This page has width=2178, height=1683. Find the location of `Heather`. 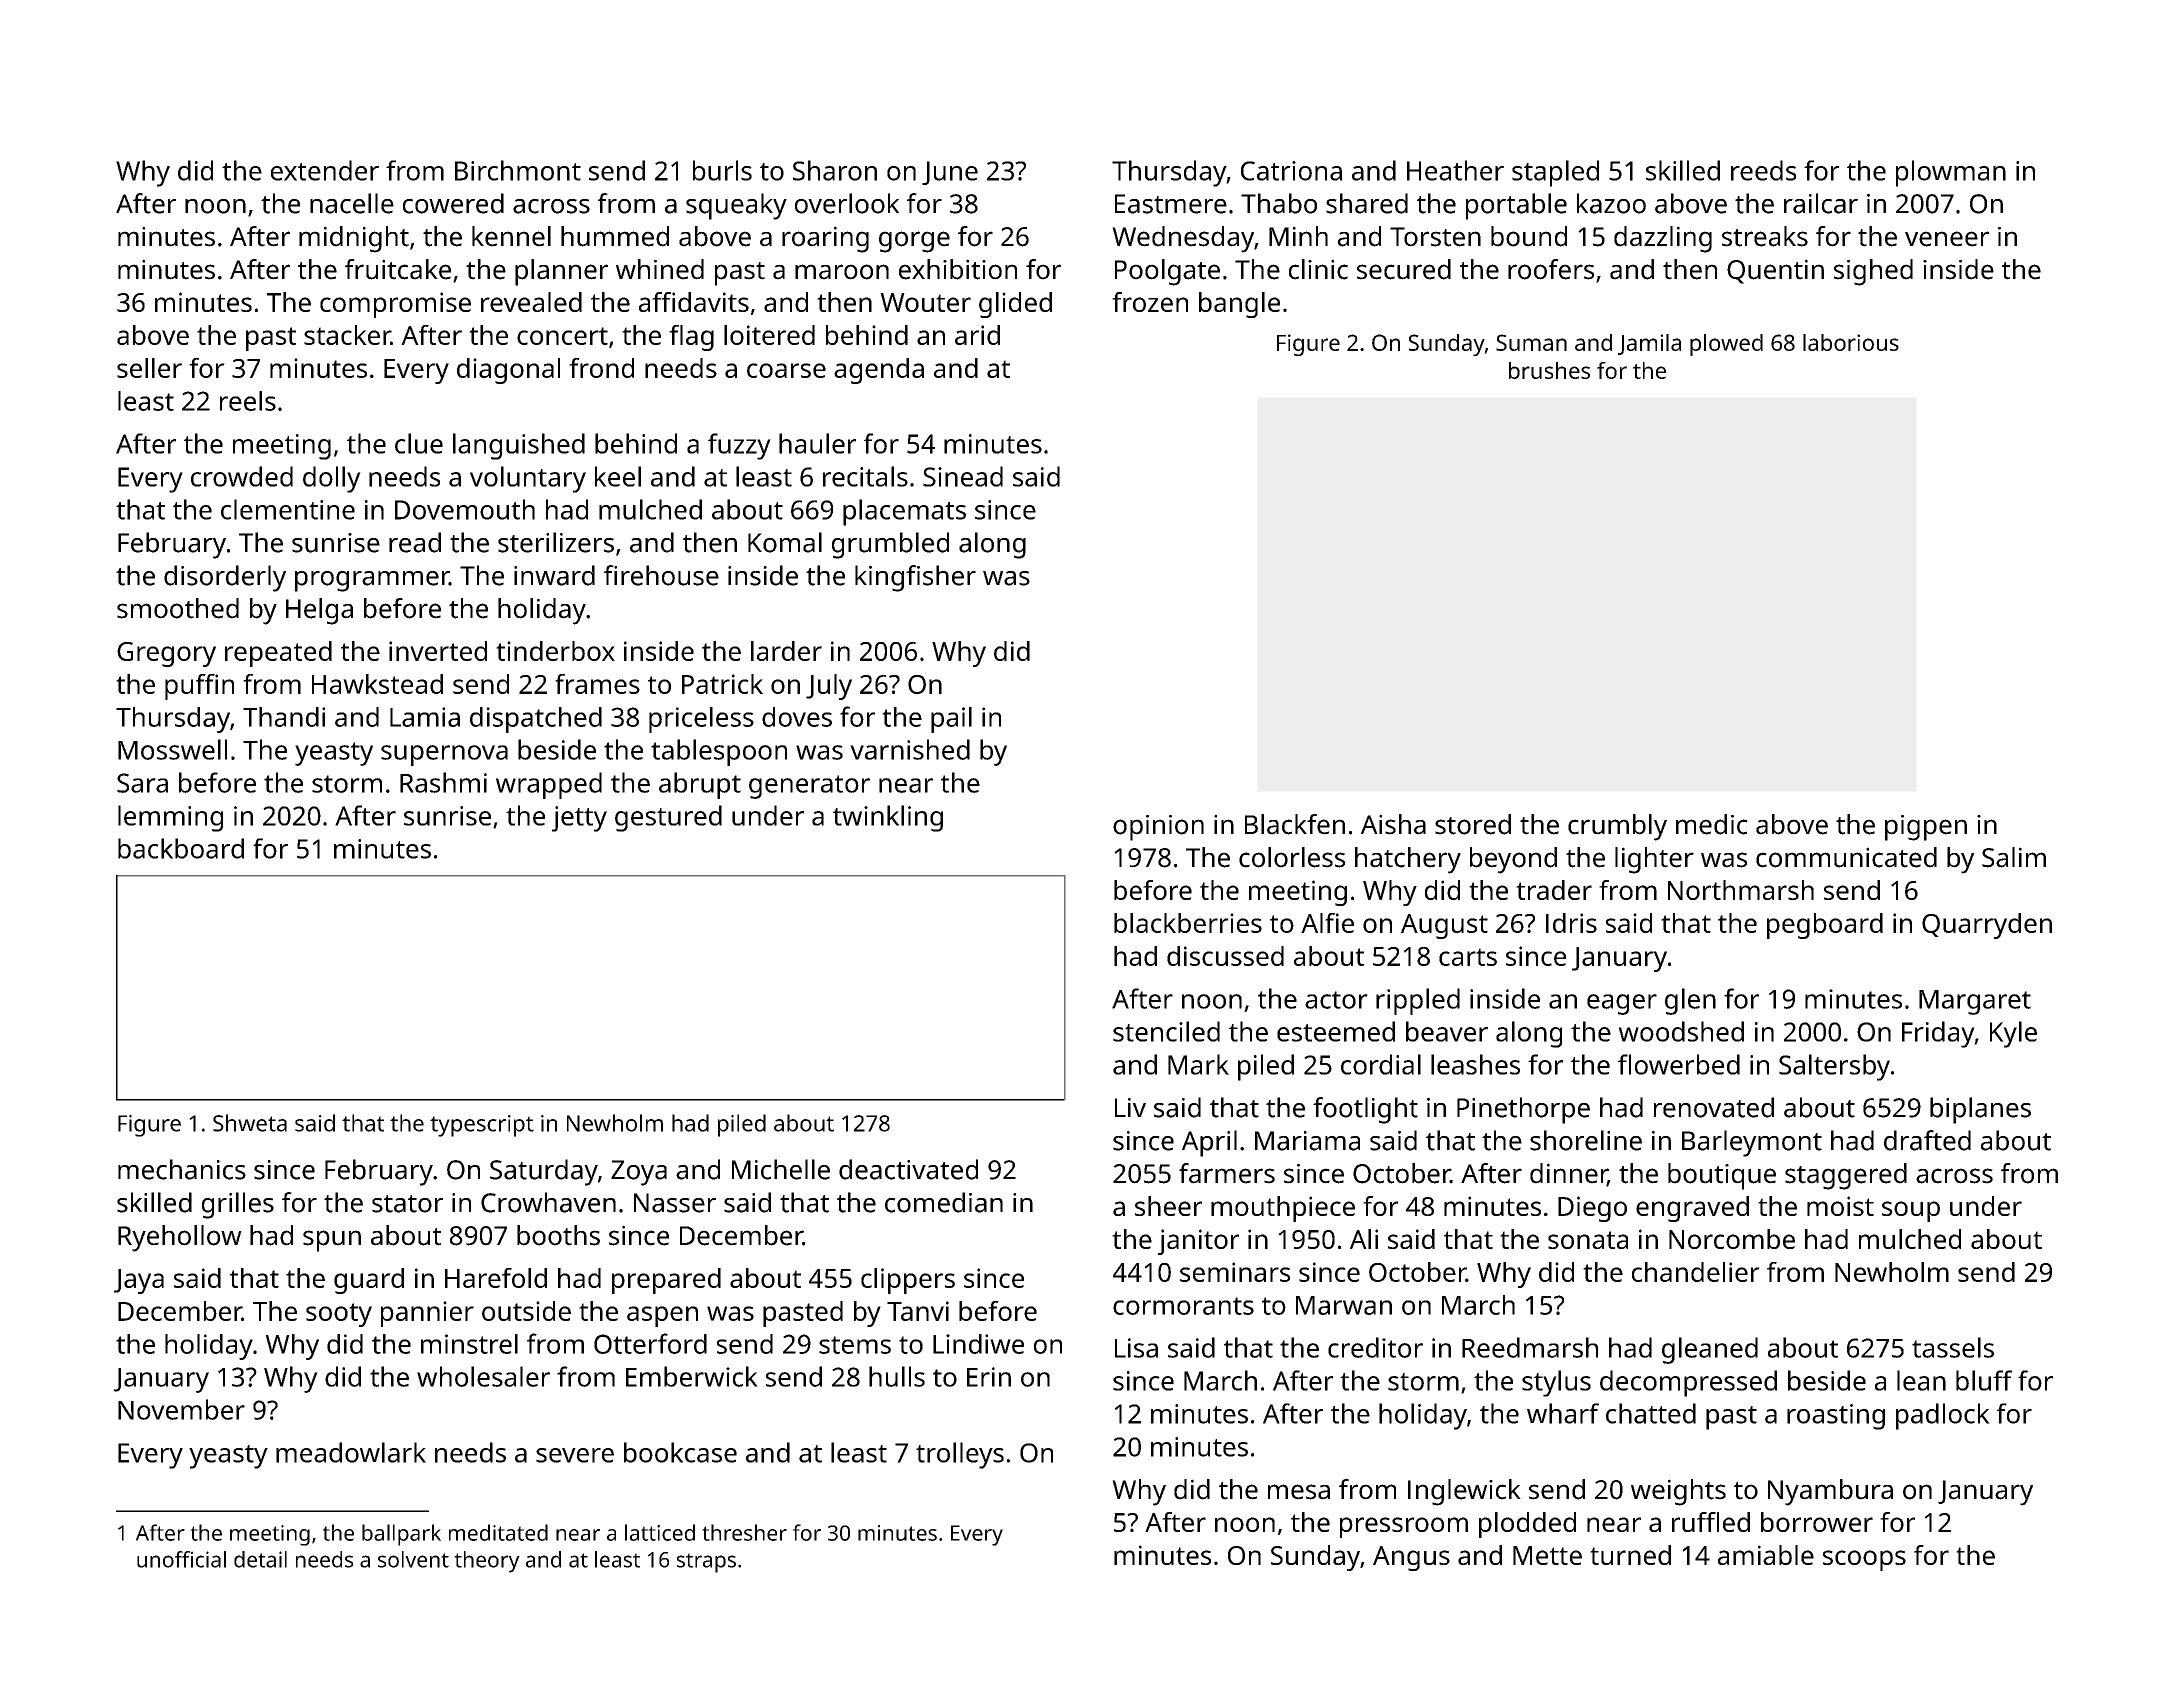

Heather is located at coordinates (1455, 170).
